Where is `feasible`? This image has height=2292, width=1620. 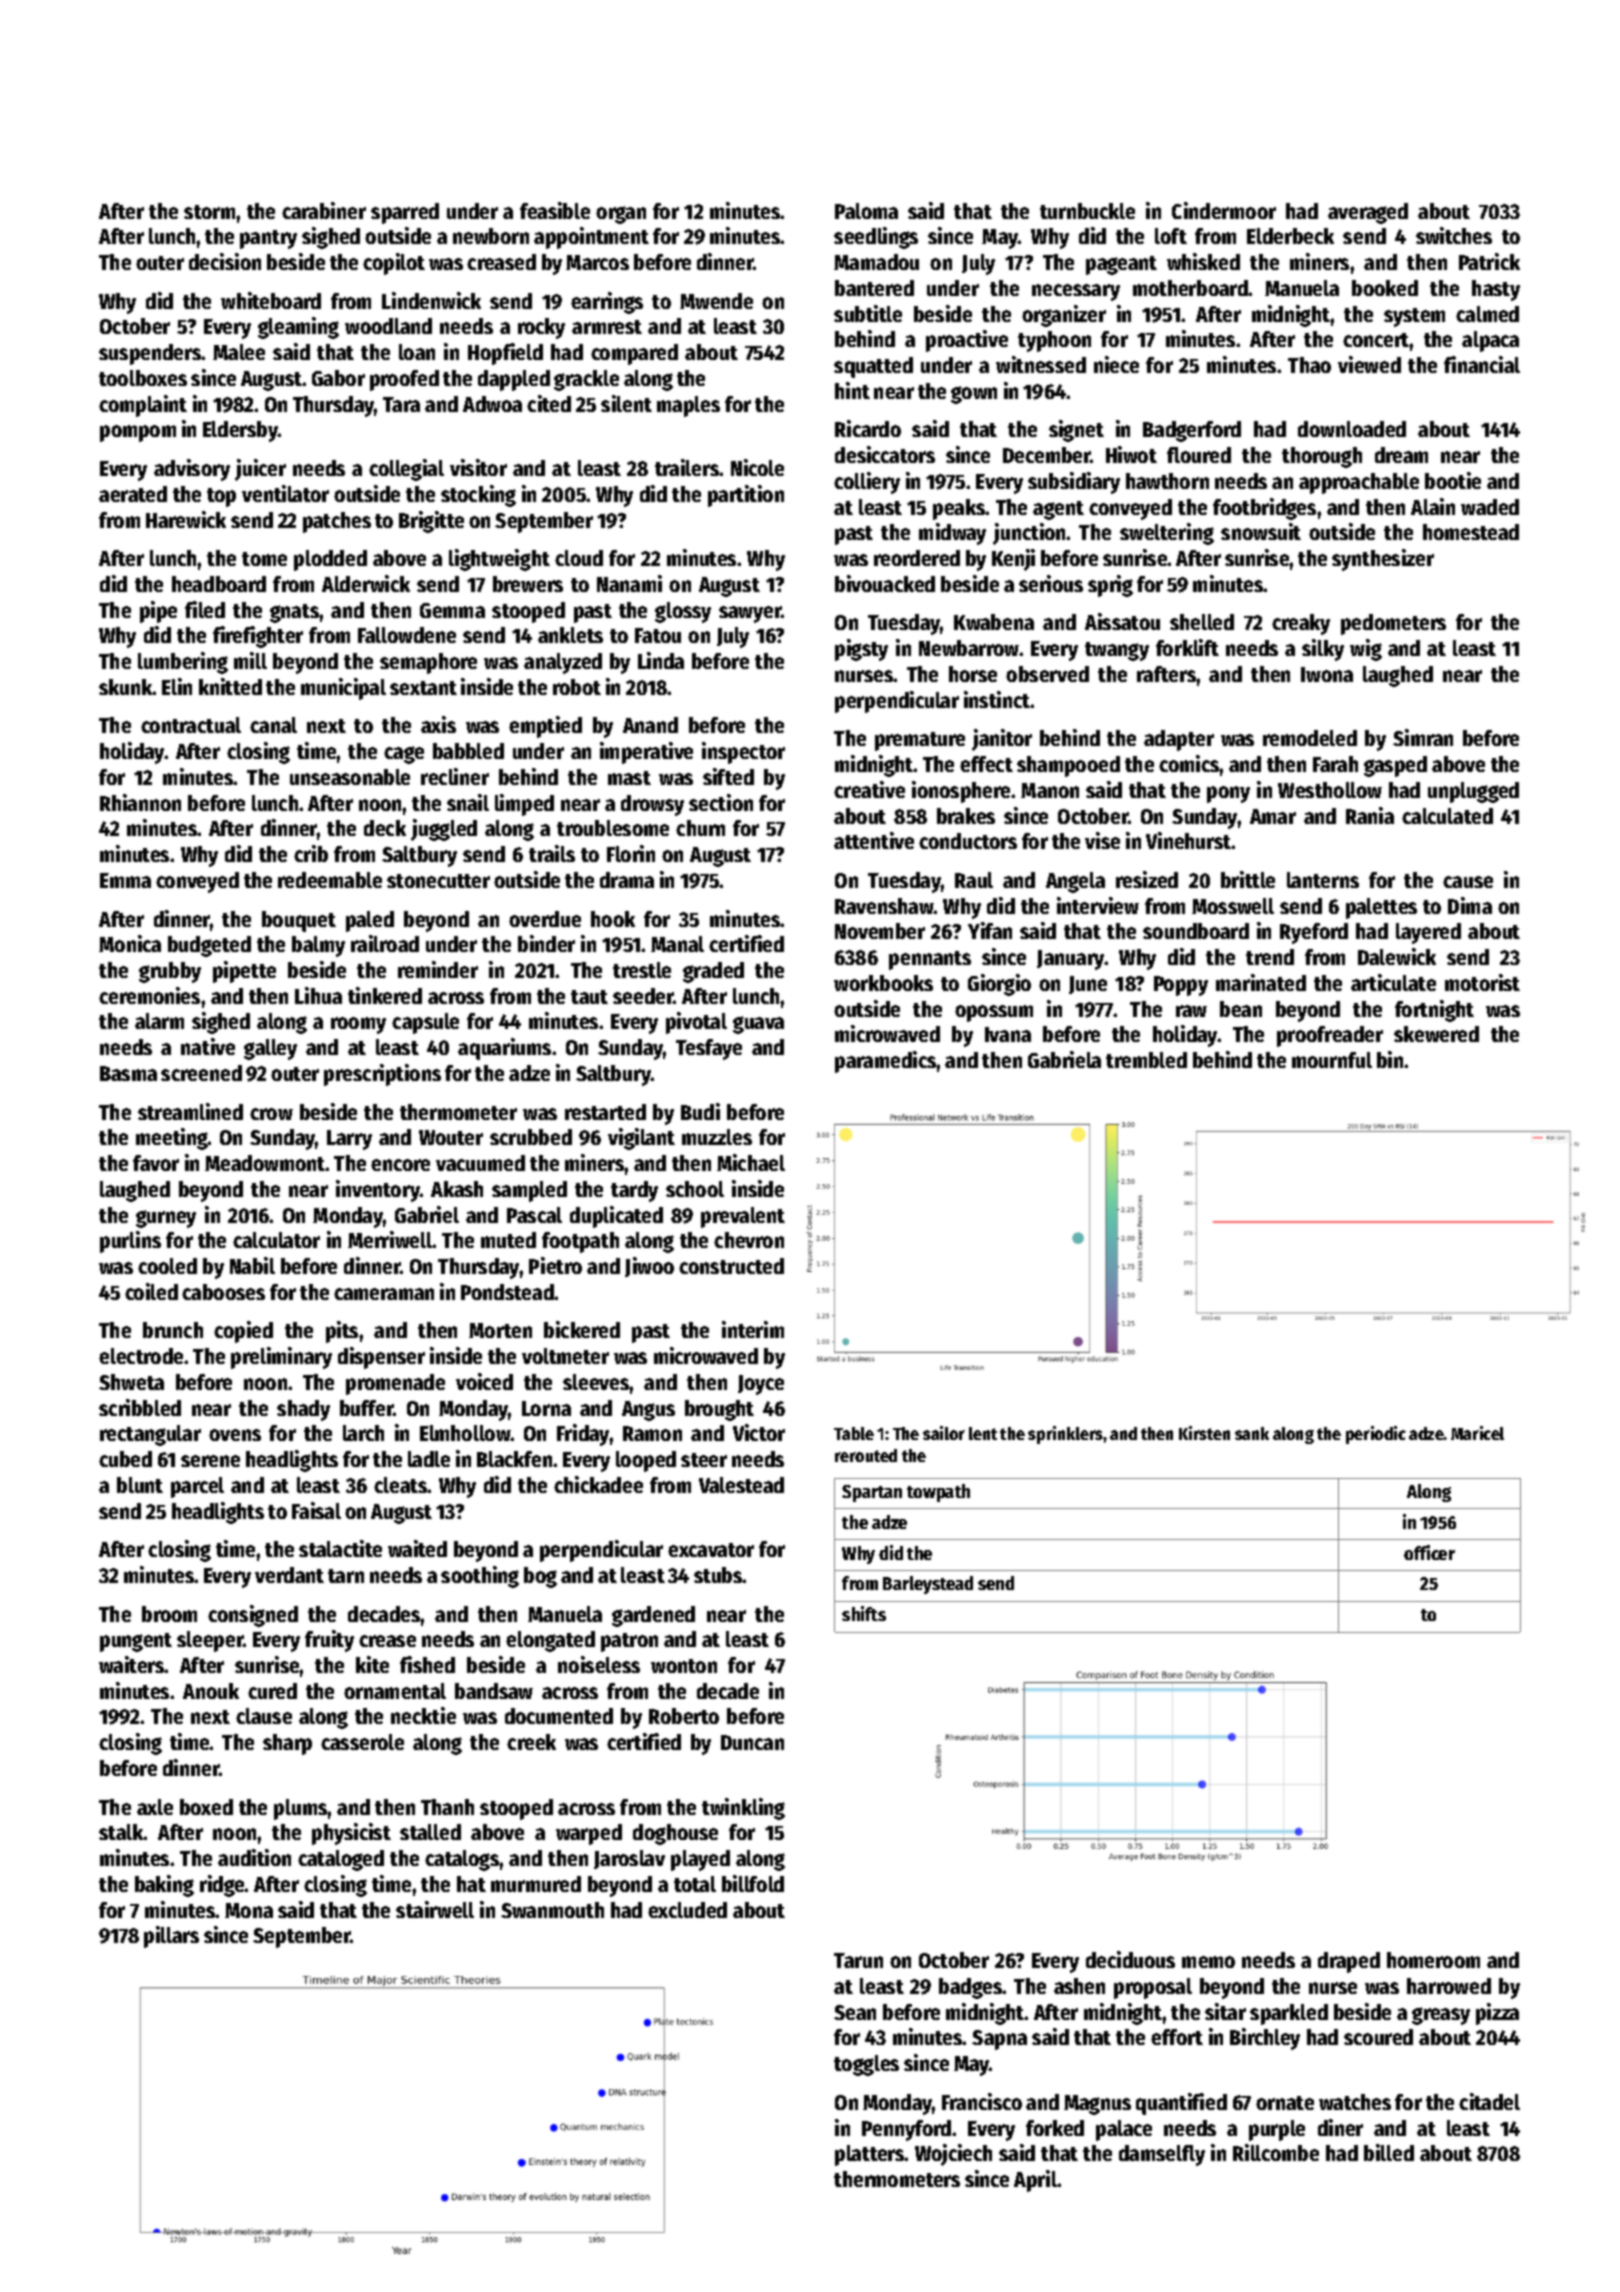
feasible is located at coordinates (555, 210).
